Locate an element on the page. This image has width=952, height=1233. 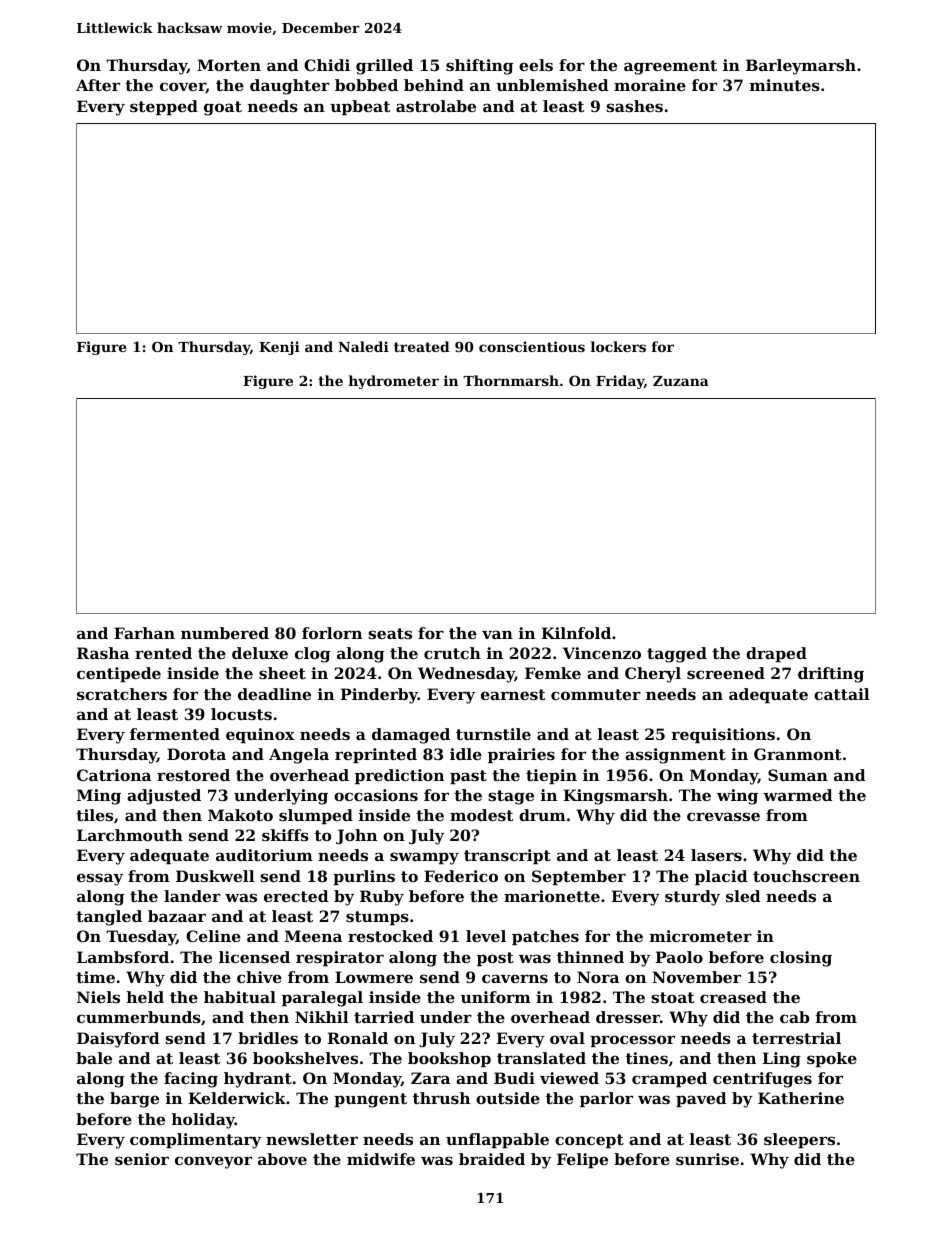
Chidi is located at coordinates (327, 65).
